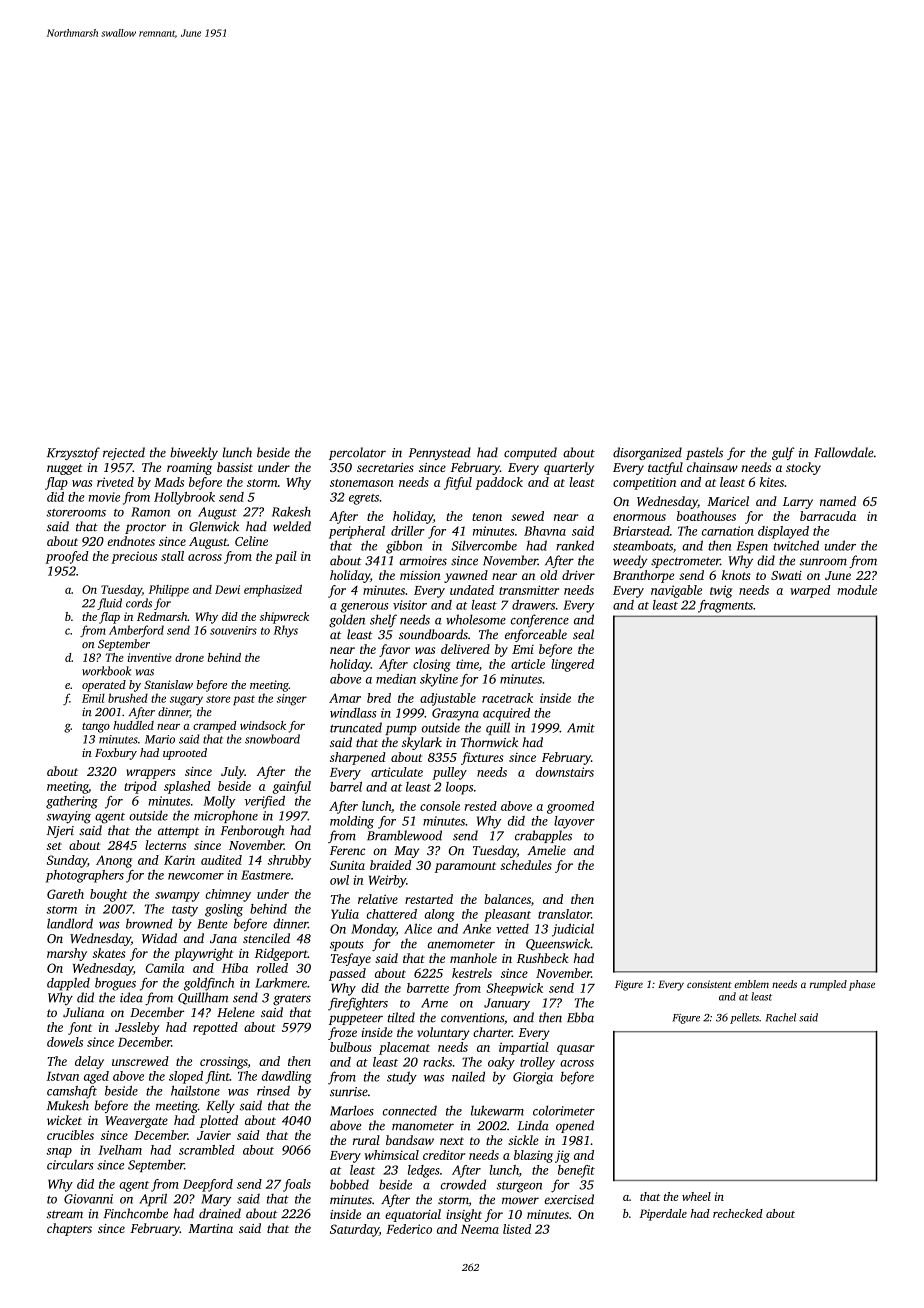  Describe the element at coordinates (752, 547) in the document. I see `Espen` at that location.
